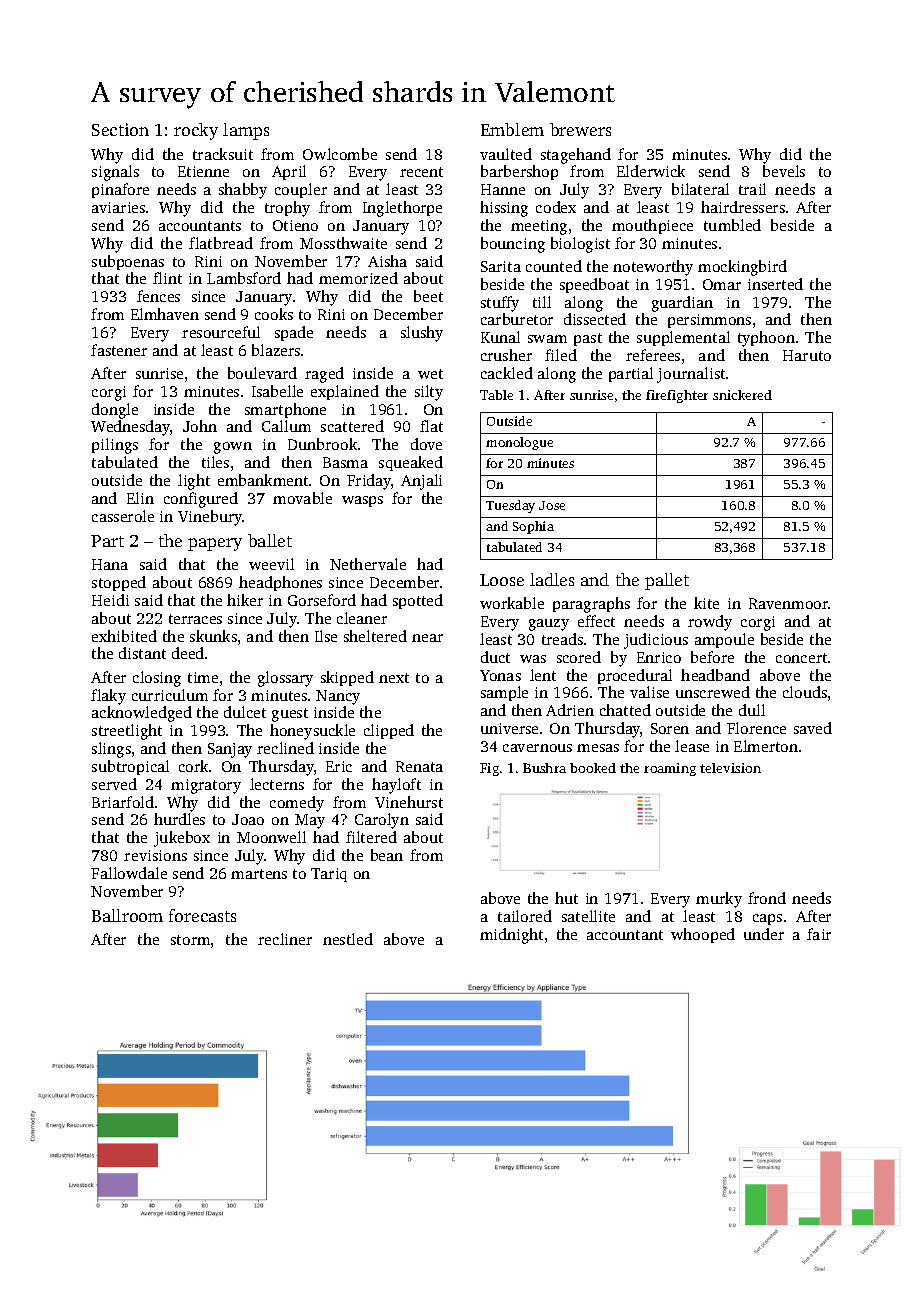 The image size is (924, 1308). What do you see at coordinates (500, 675) in the page?
I see `Yonas` at bounding box center [500, 675].
